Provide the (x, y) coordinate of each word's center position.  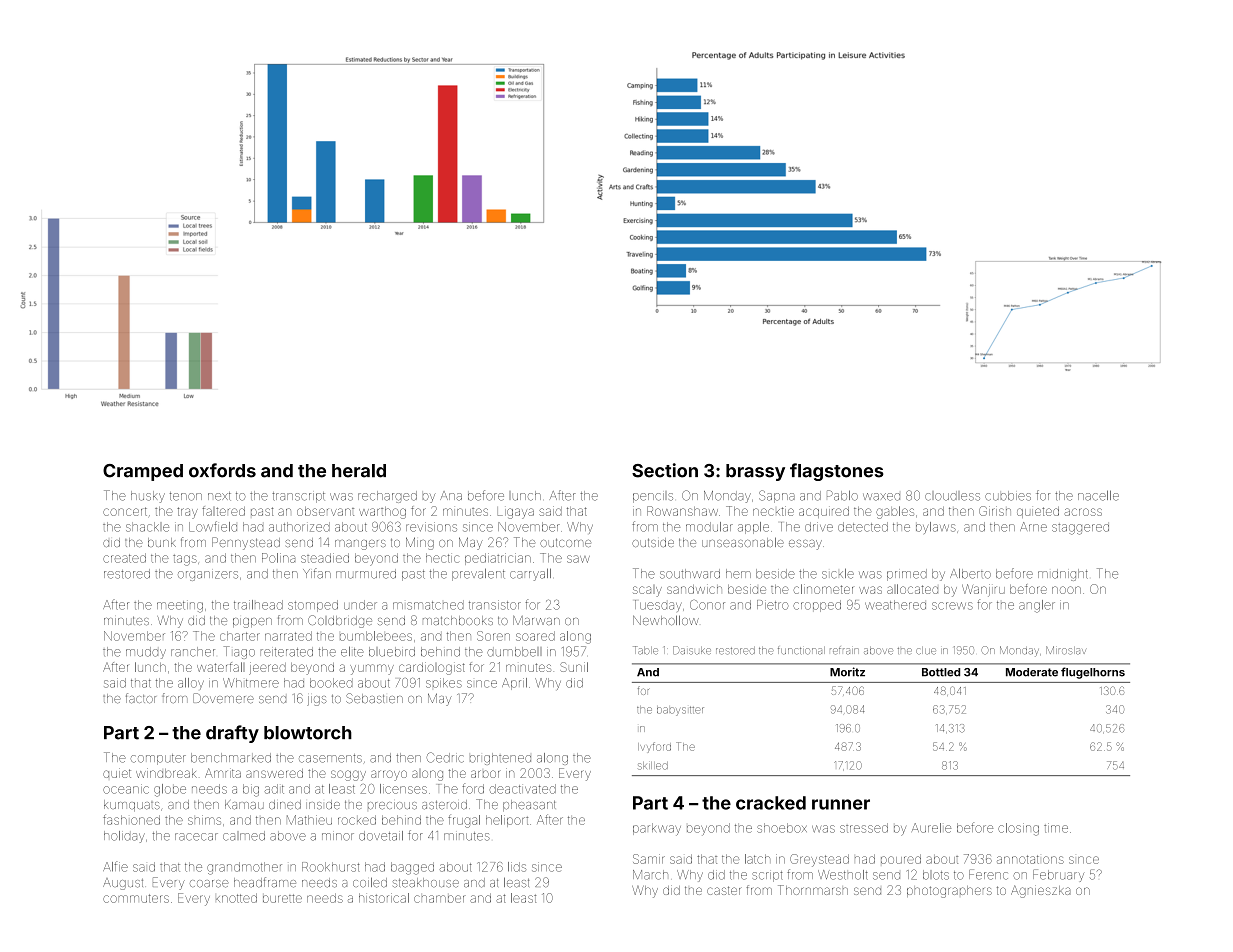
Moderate (1032, 672)
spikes (444, 683)
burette (282, 898)
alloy (191, 684)
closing (1018, 829)
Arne (1033, 527)
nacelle (1098, 495)
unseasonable (743, 542)
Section (665, 470)
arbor (486, 774)
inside (323, 805)
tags (185, 560)
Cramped (143, 472)
